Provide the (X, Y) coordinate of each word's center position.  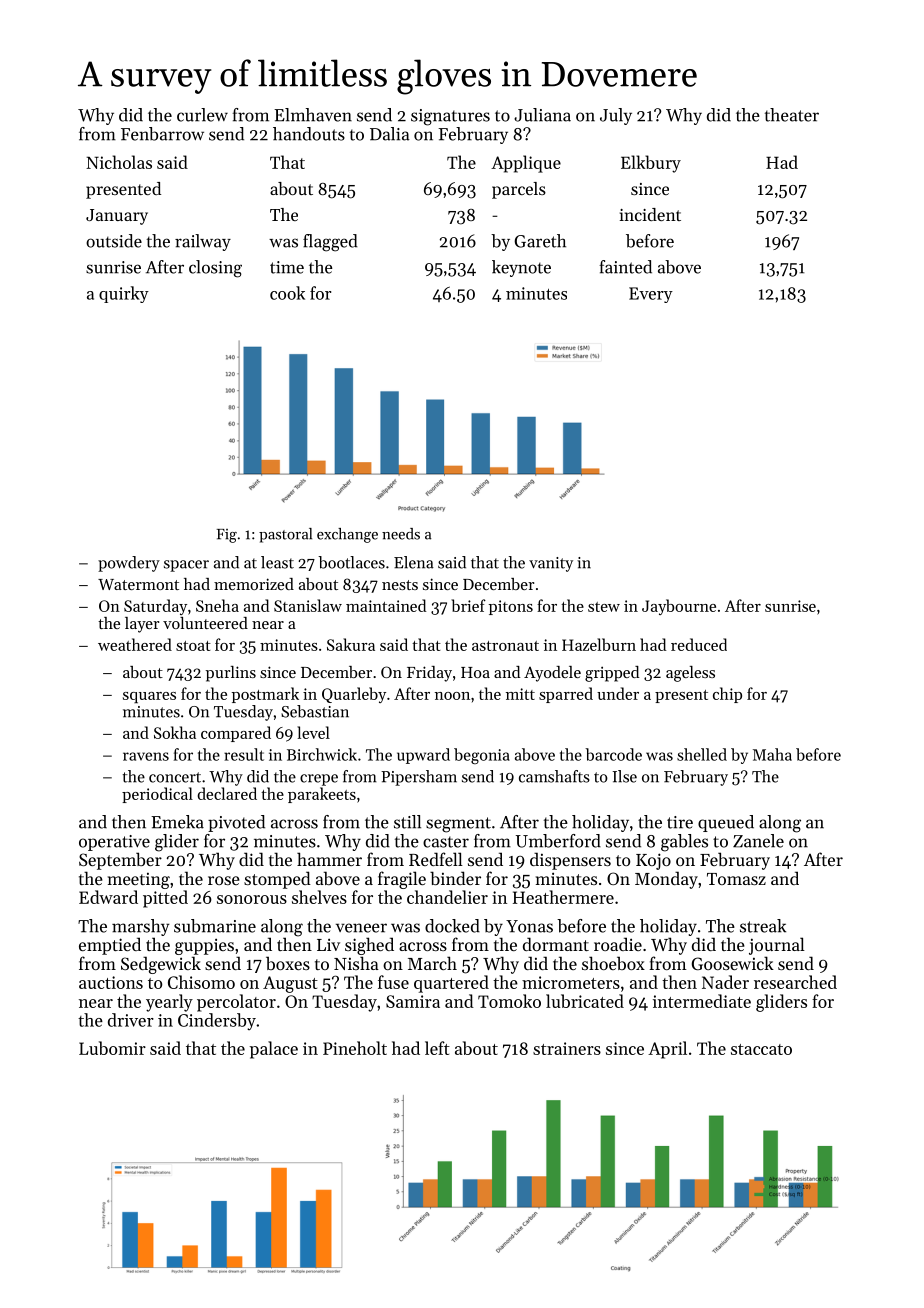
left (437, 1048)
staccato (761, 1049)
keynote (521, 268)
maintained (386, 605)
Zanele (758, 841)
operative (114, 843)
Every (651, 295)
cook (287, 293)
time (287, 267)
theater (792, 115)
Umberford (558, 841)
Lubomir (112, 1048)
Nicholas (119, 162)
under (618, 693)
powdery (129, 564)
